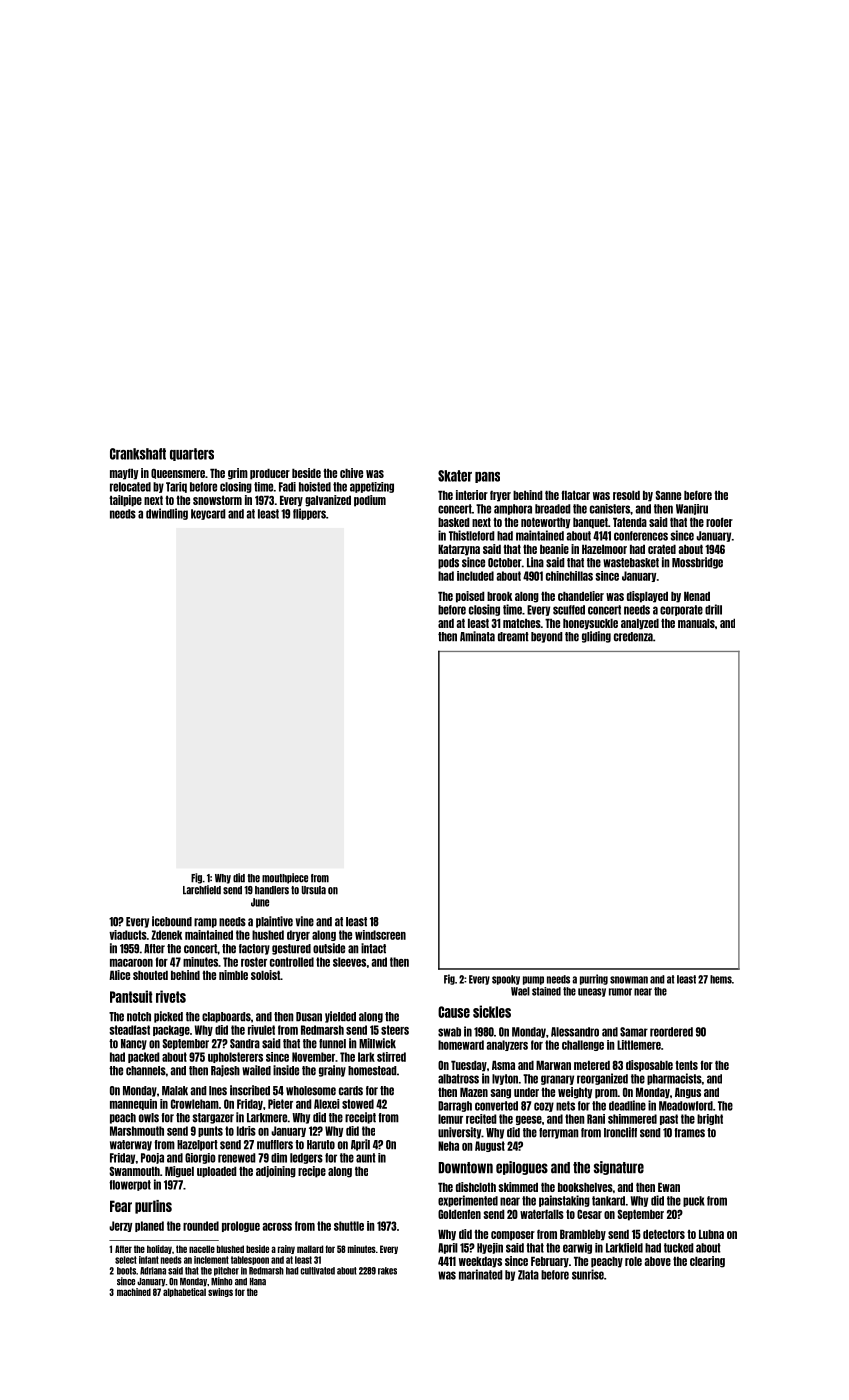  Describe the element at coordinates (133, 1104) in the screenshot. I see `mannequin` at that location.
